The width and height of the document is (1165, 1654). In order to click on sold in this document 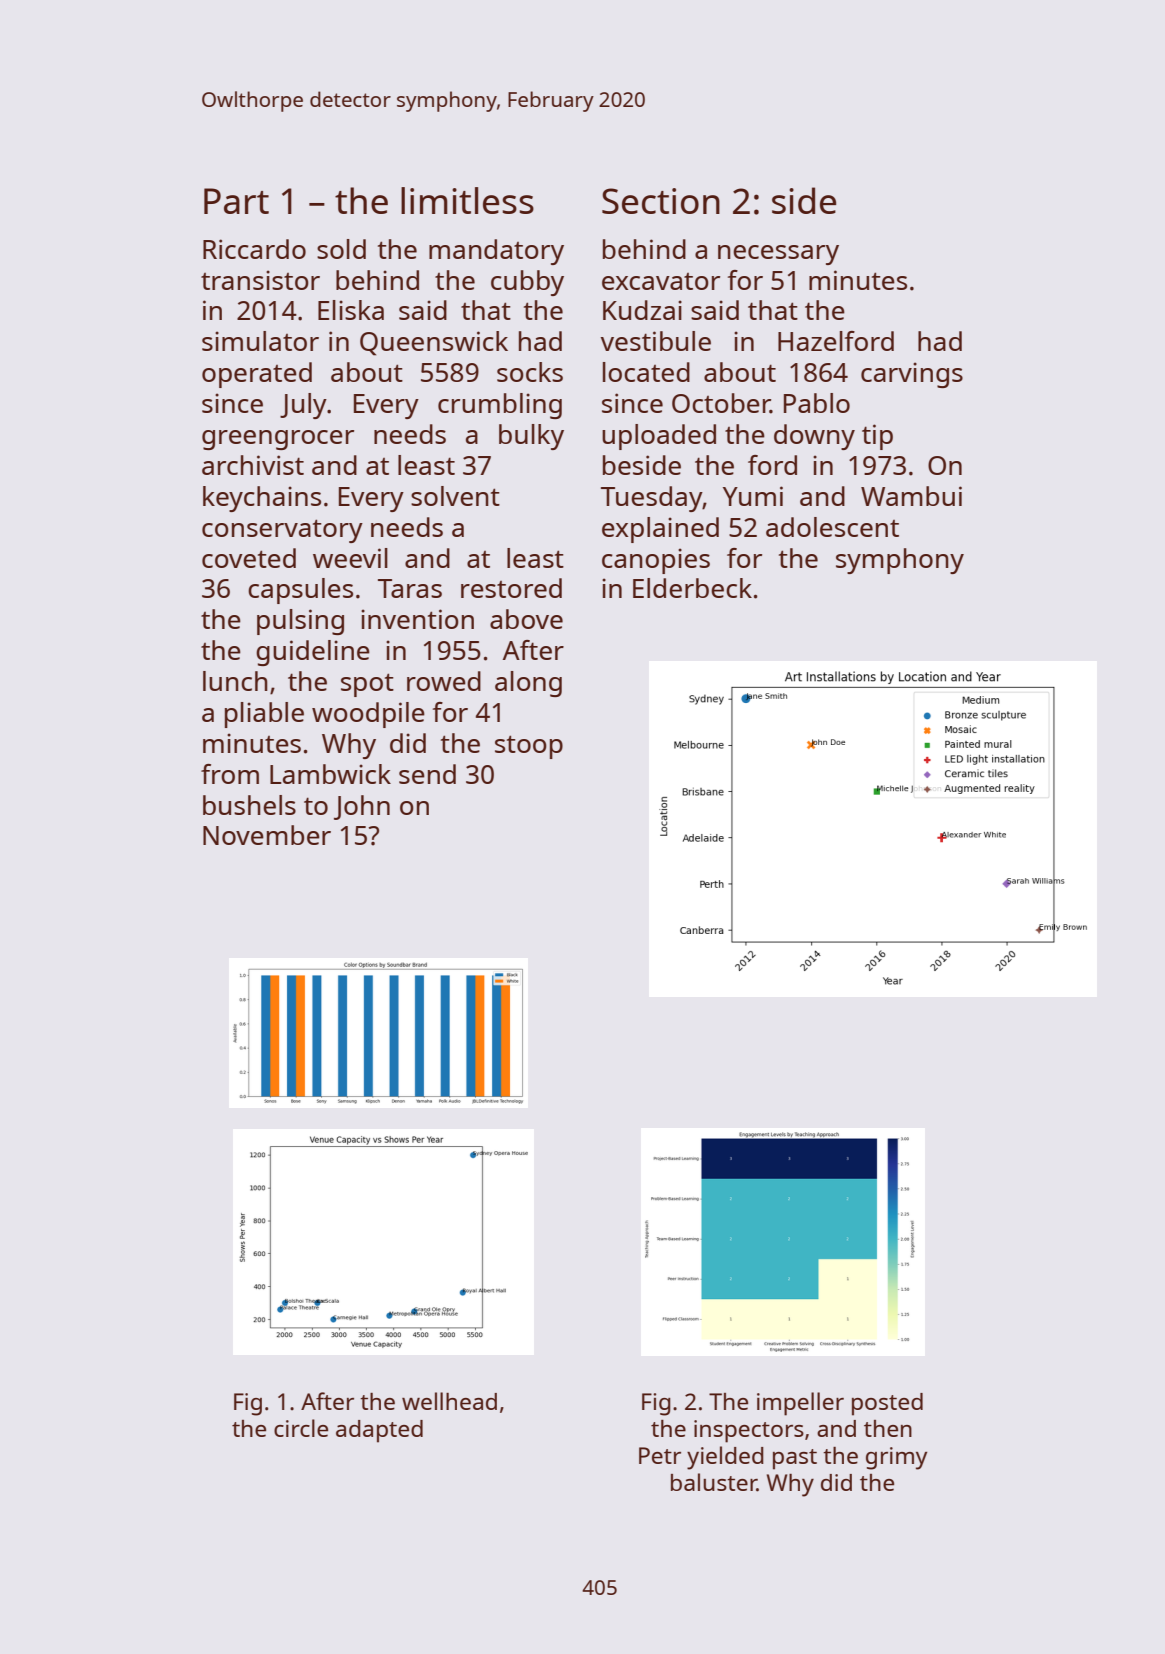, I will do `click(341, 249)`.
